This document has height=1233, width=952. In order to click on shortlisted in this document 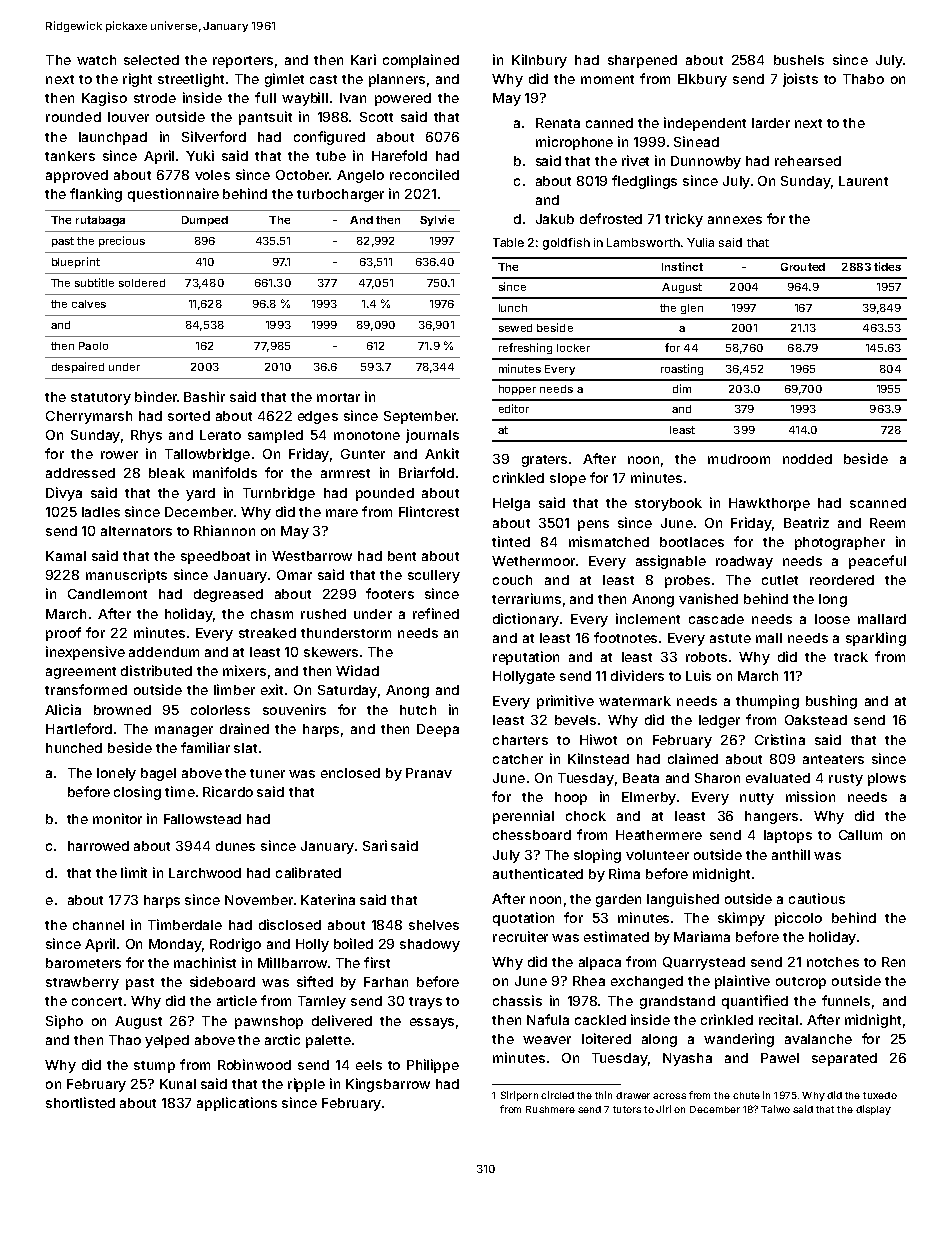, I will do `click(80, 1102)`.
